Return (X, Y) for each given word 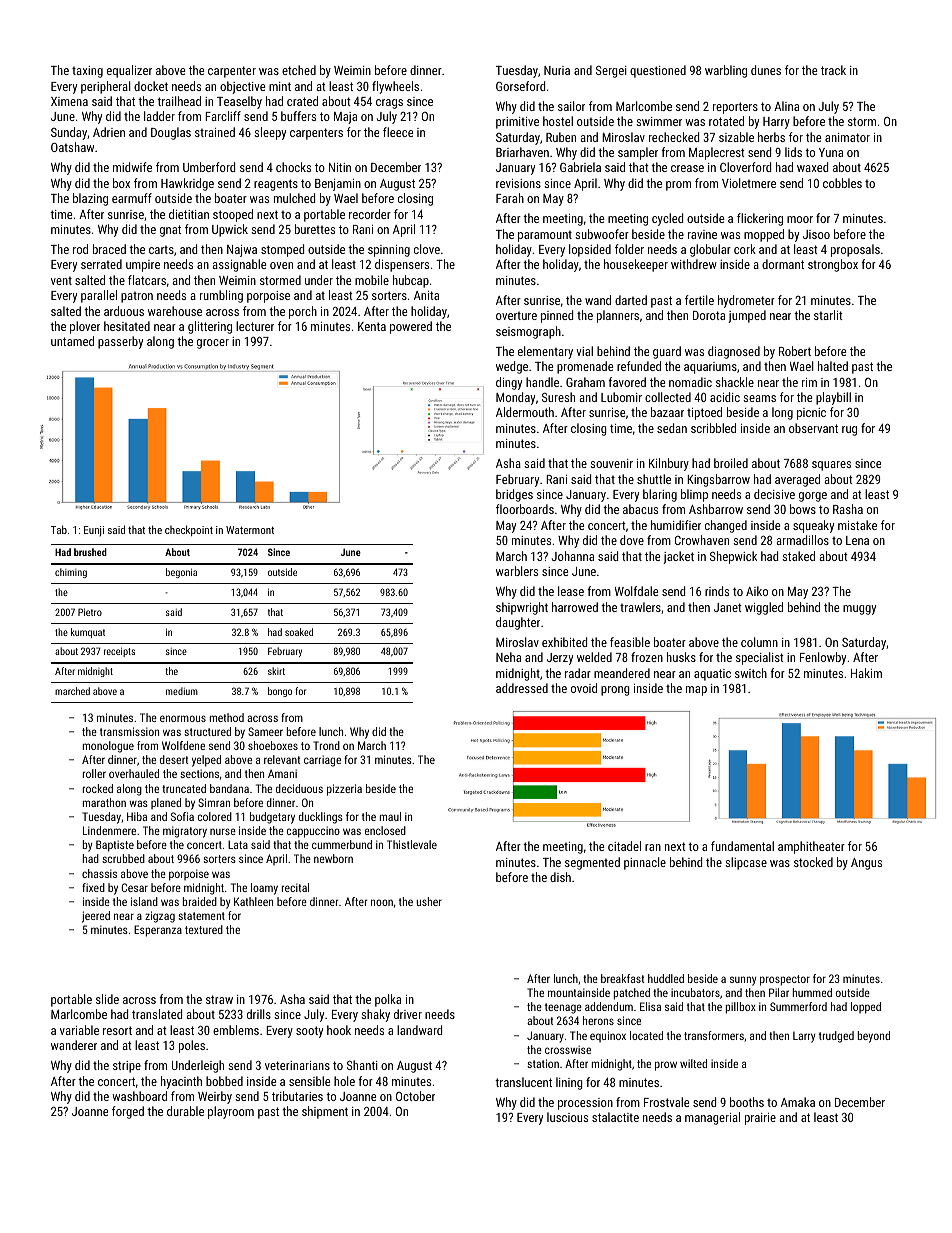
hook (339, 1030)
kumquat (88, 633)
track (833, 70)
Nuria (557, 70)
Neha (508, 657)
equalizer (129, 71)
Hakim (866, 673)
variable (79, 1030)
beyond (874, 1037)
